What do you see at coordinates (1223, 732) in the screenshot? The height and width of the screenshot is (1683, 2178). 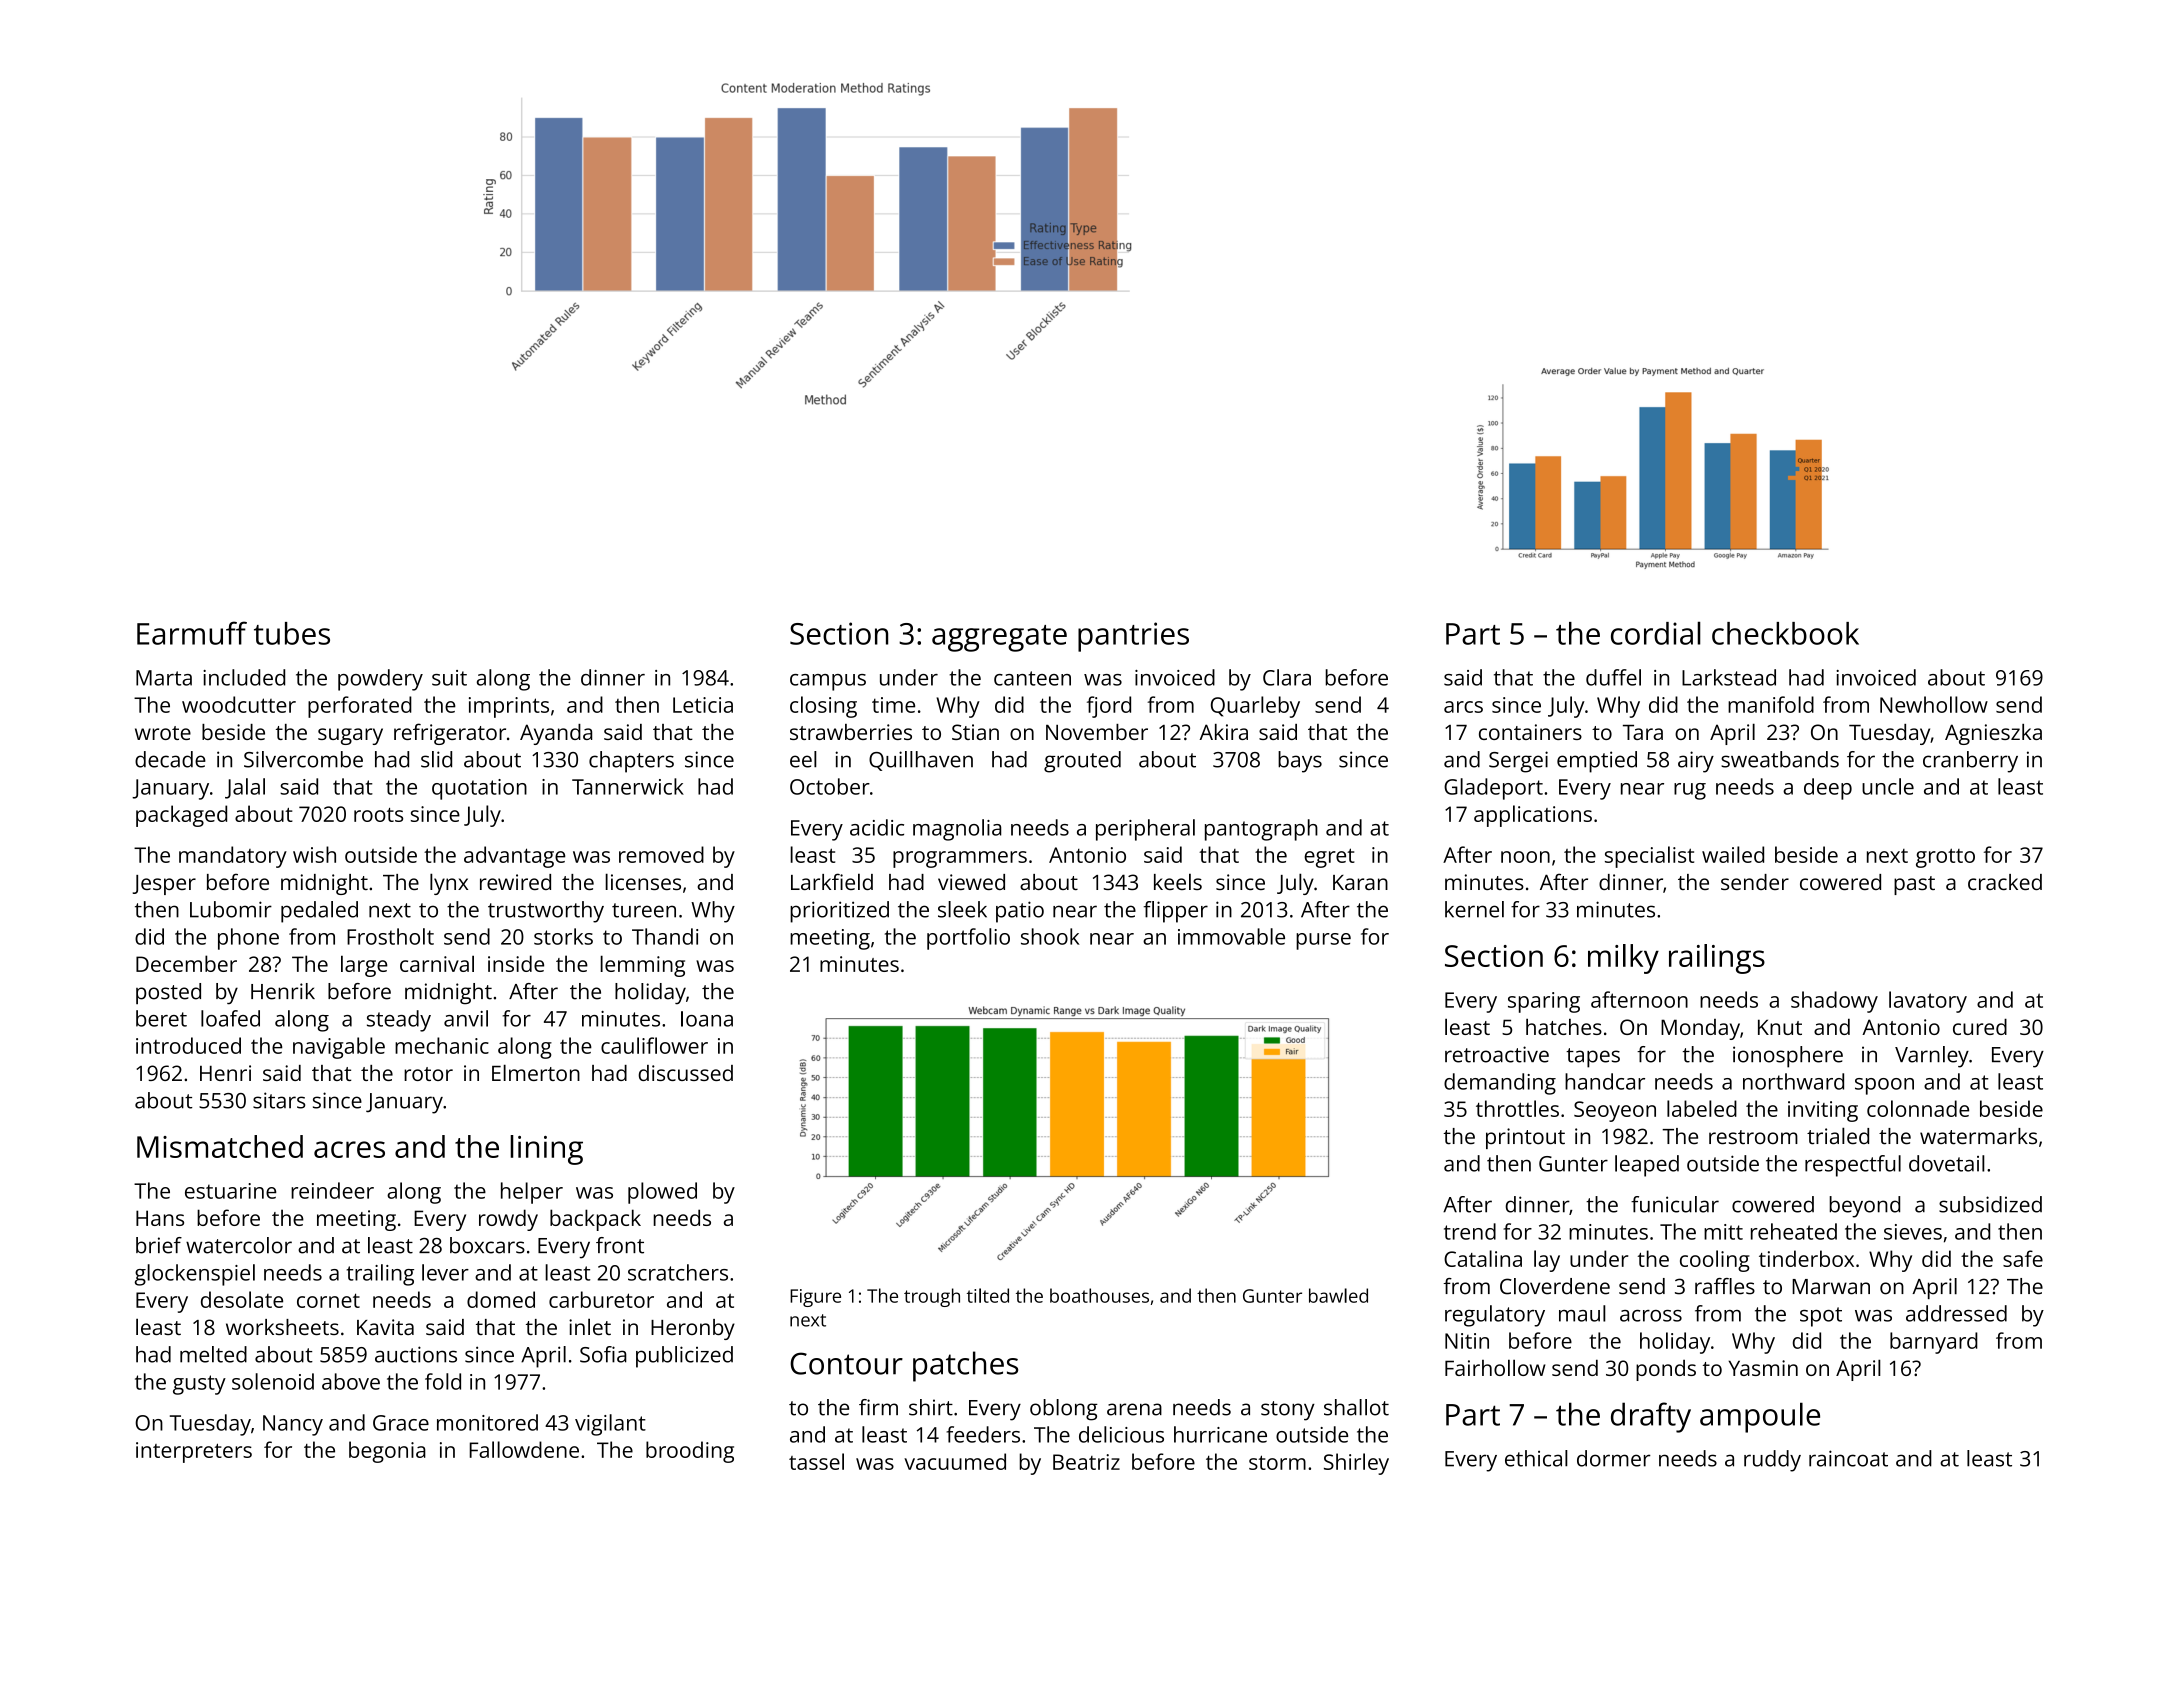 I see `Akira` at bounding box center [1223, 732].
